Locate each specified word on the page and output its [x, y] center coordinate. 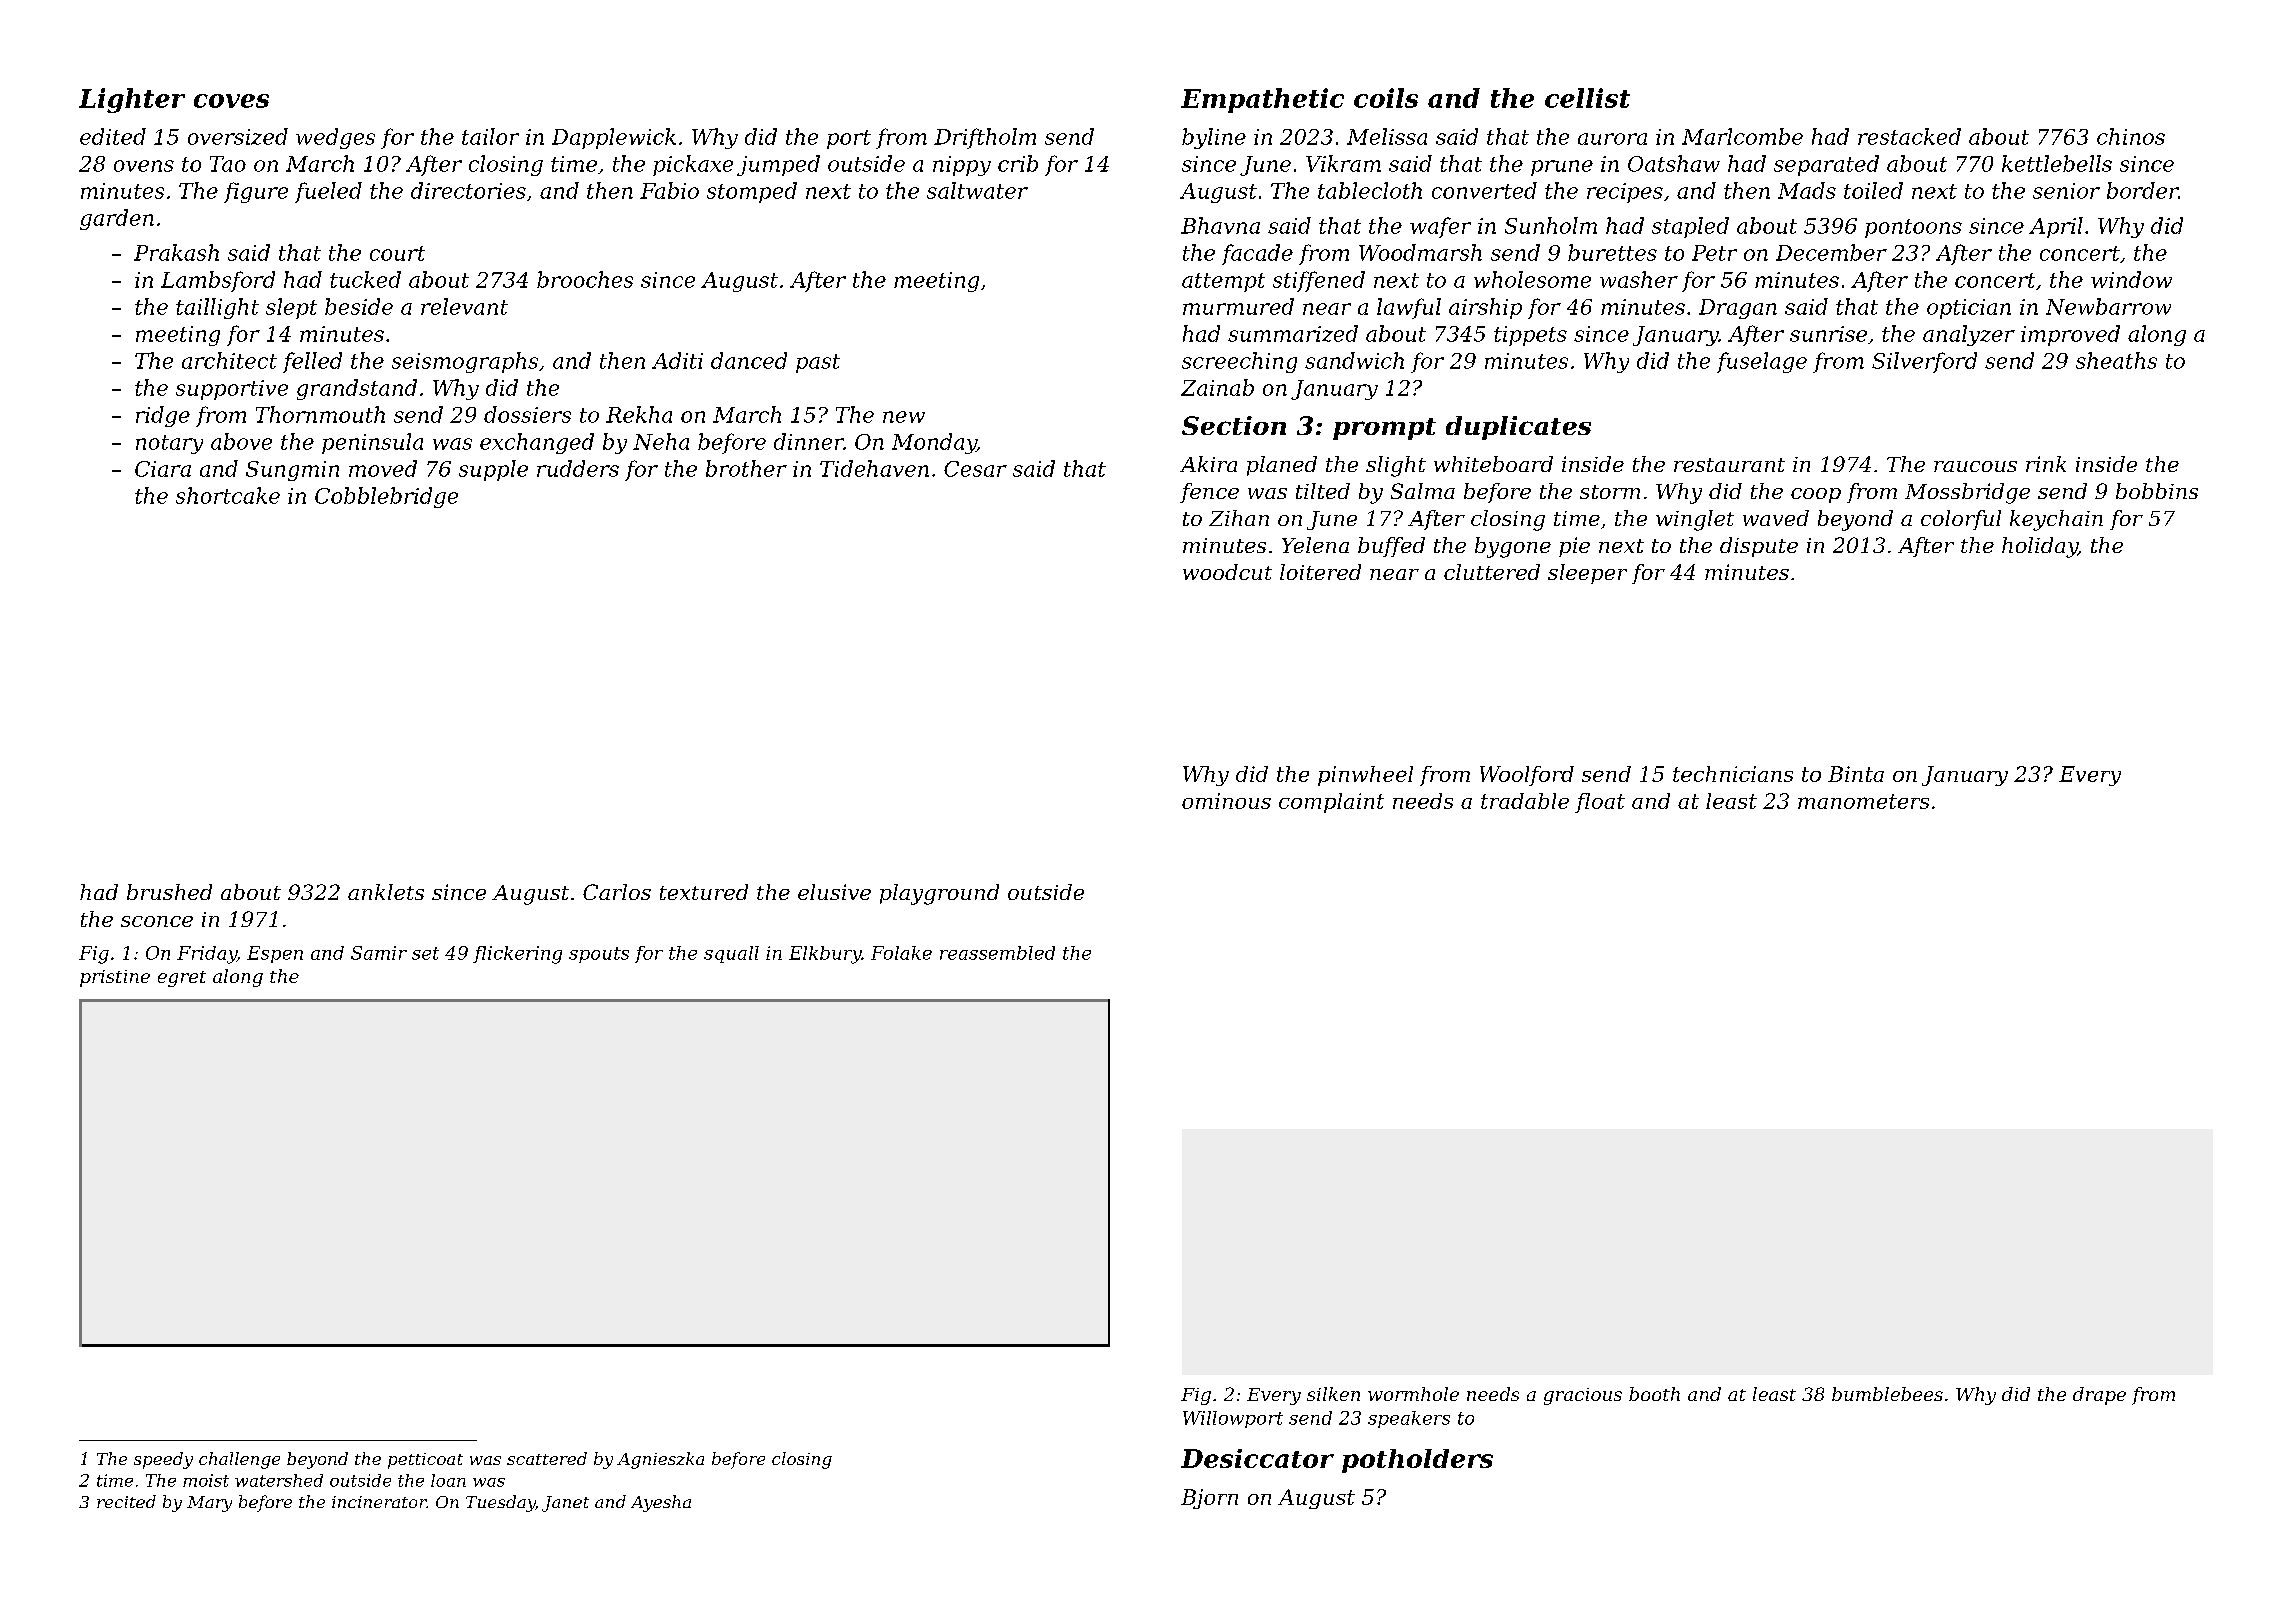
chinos [2131, 136]
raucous [1975, 466]
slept [291, 308]
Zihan [1239, 518]
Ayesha [661, 1503]
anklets [386, 892]
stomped [752, 192]
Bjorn [1209, 1499]
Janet [565, 1504]
